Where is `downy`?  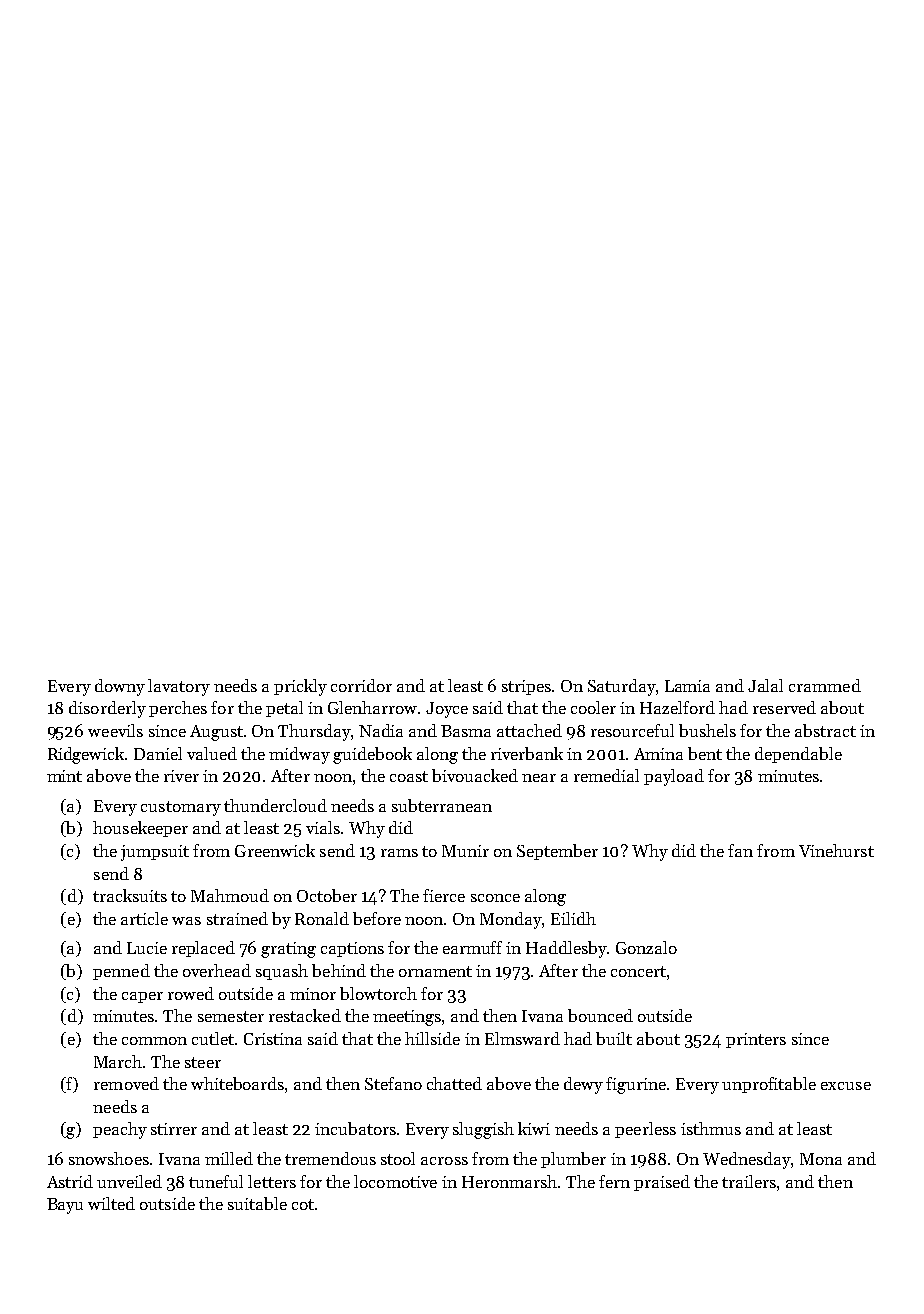
downy is located at coordinates (120, 687).
